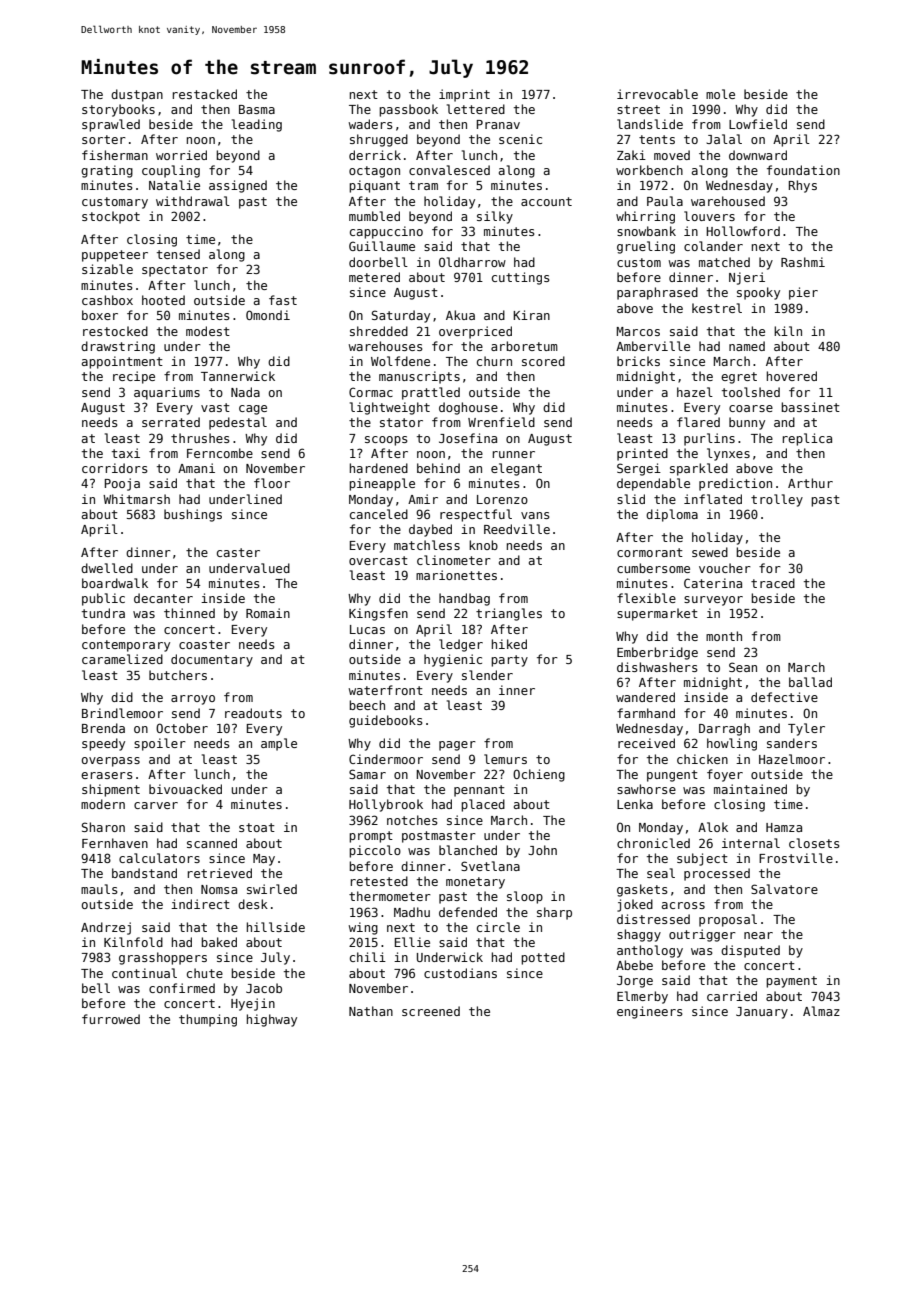 Image resolution: width=924 pixels, height=1308 pixels. I want to click on payment, so click(791, 982).
